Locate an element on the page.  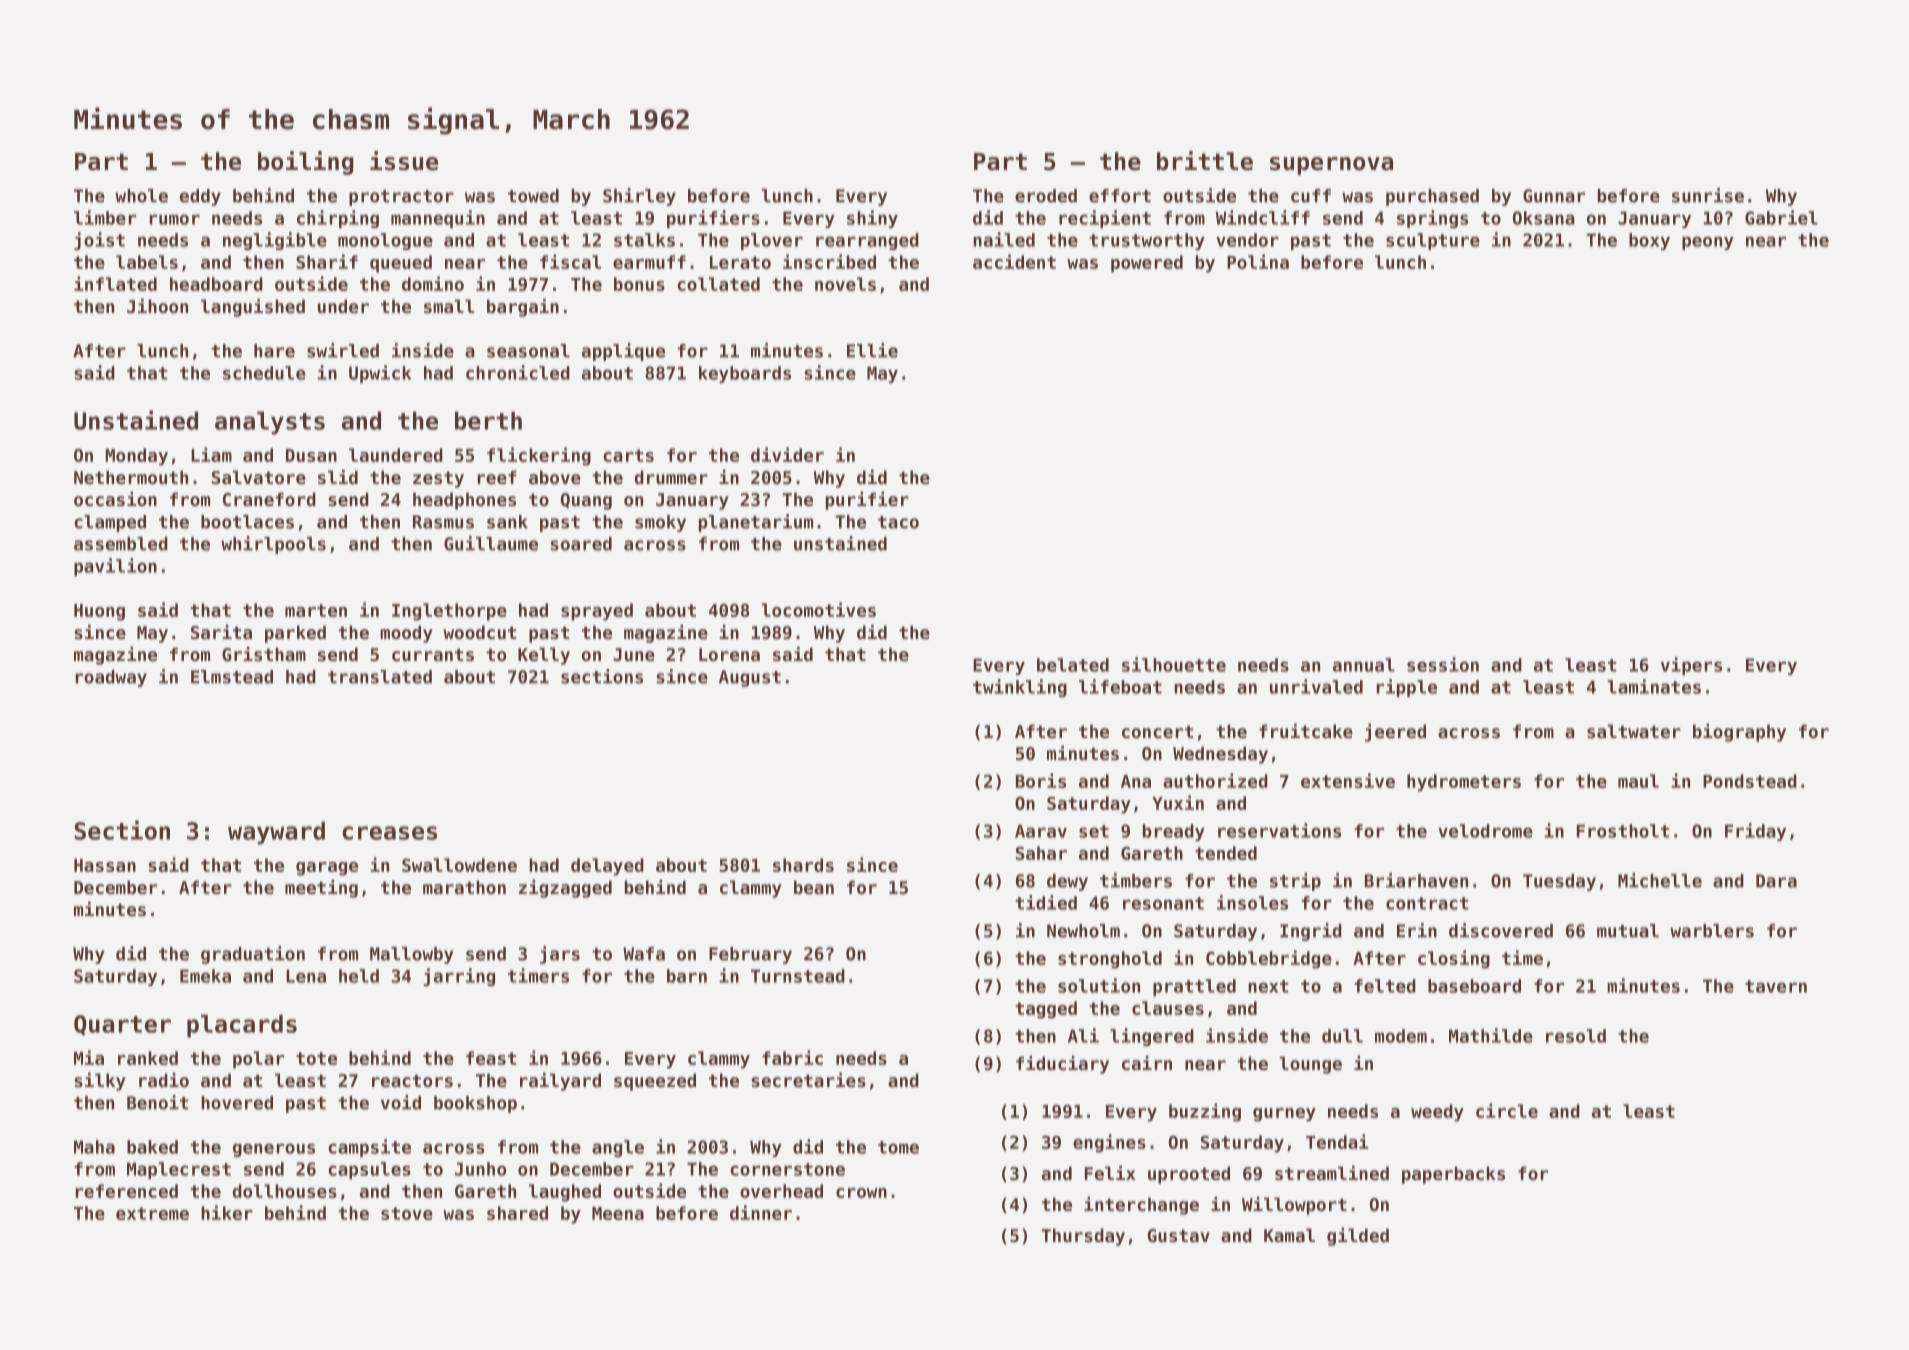
annual is located at coordinates (1364, 665).
